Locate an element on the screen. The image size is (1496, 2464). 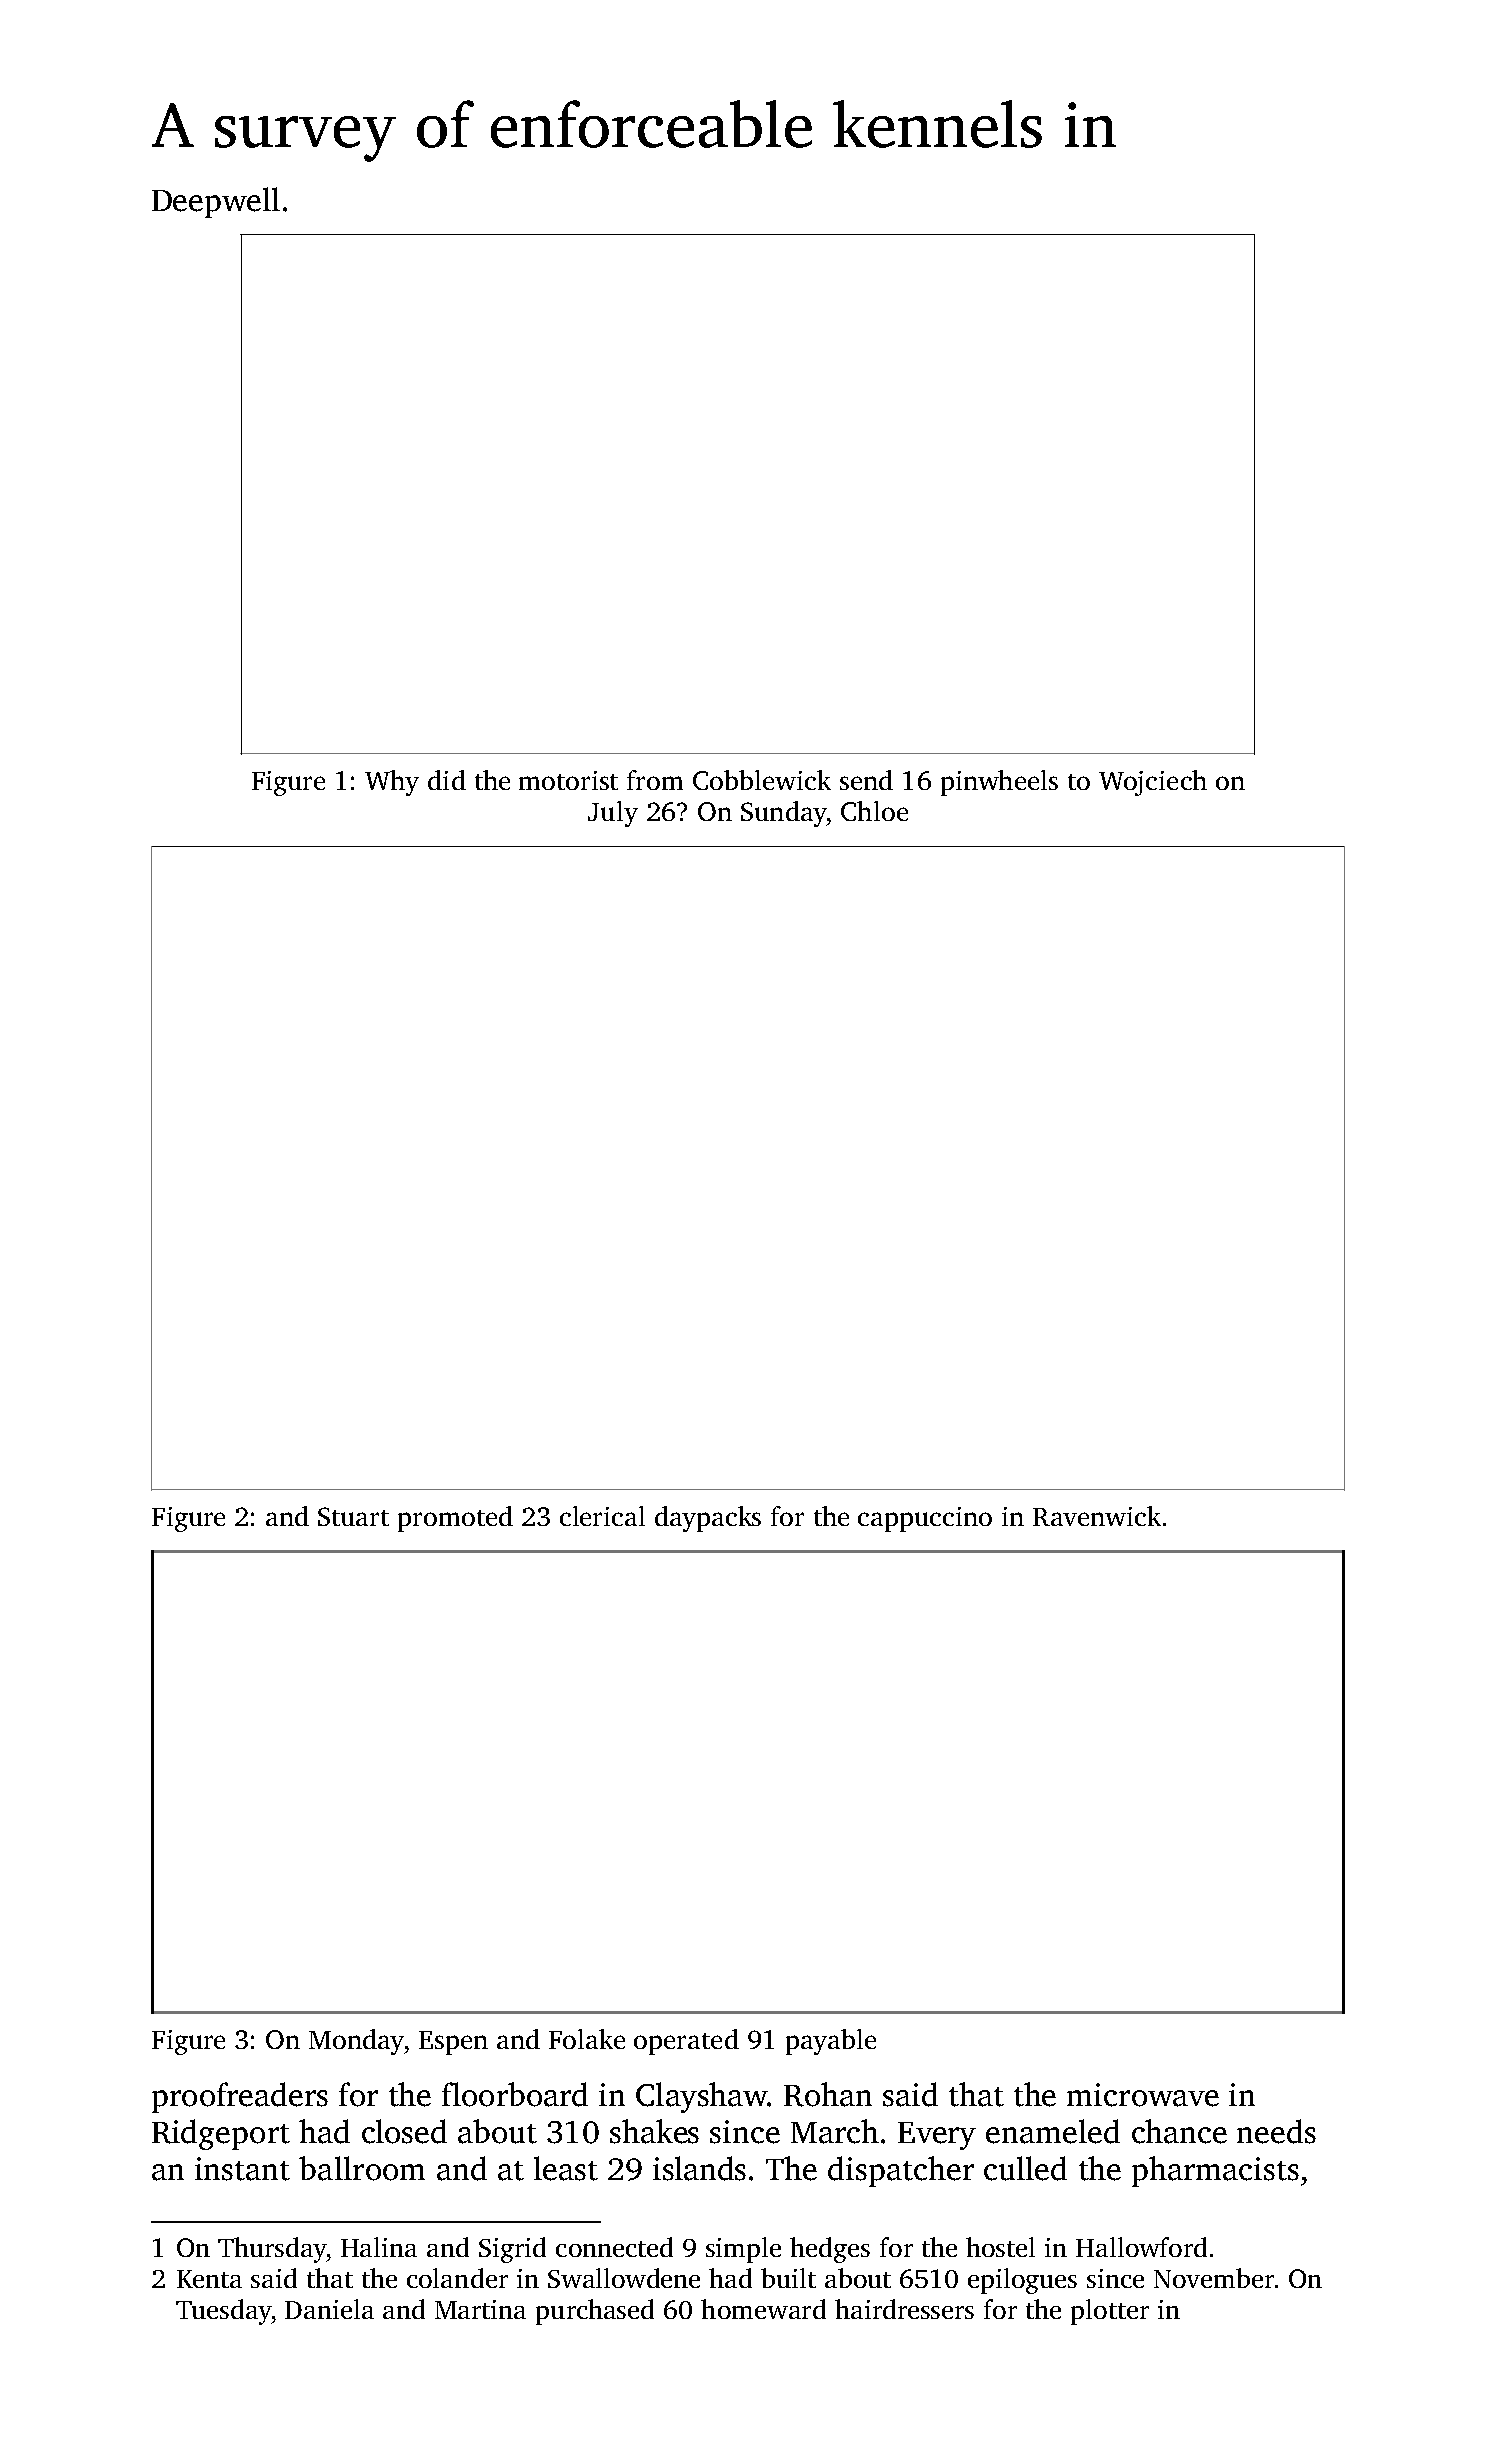
did is located at coordinates (447, 780).
